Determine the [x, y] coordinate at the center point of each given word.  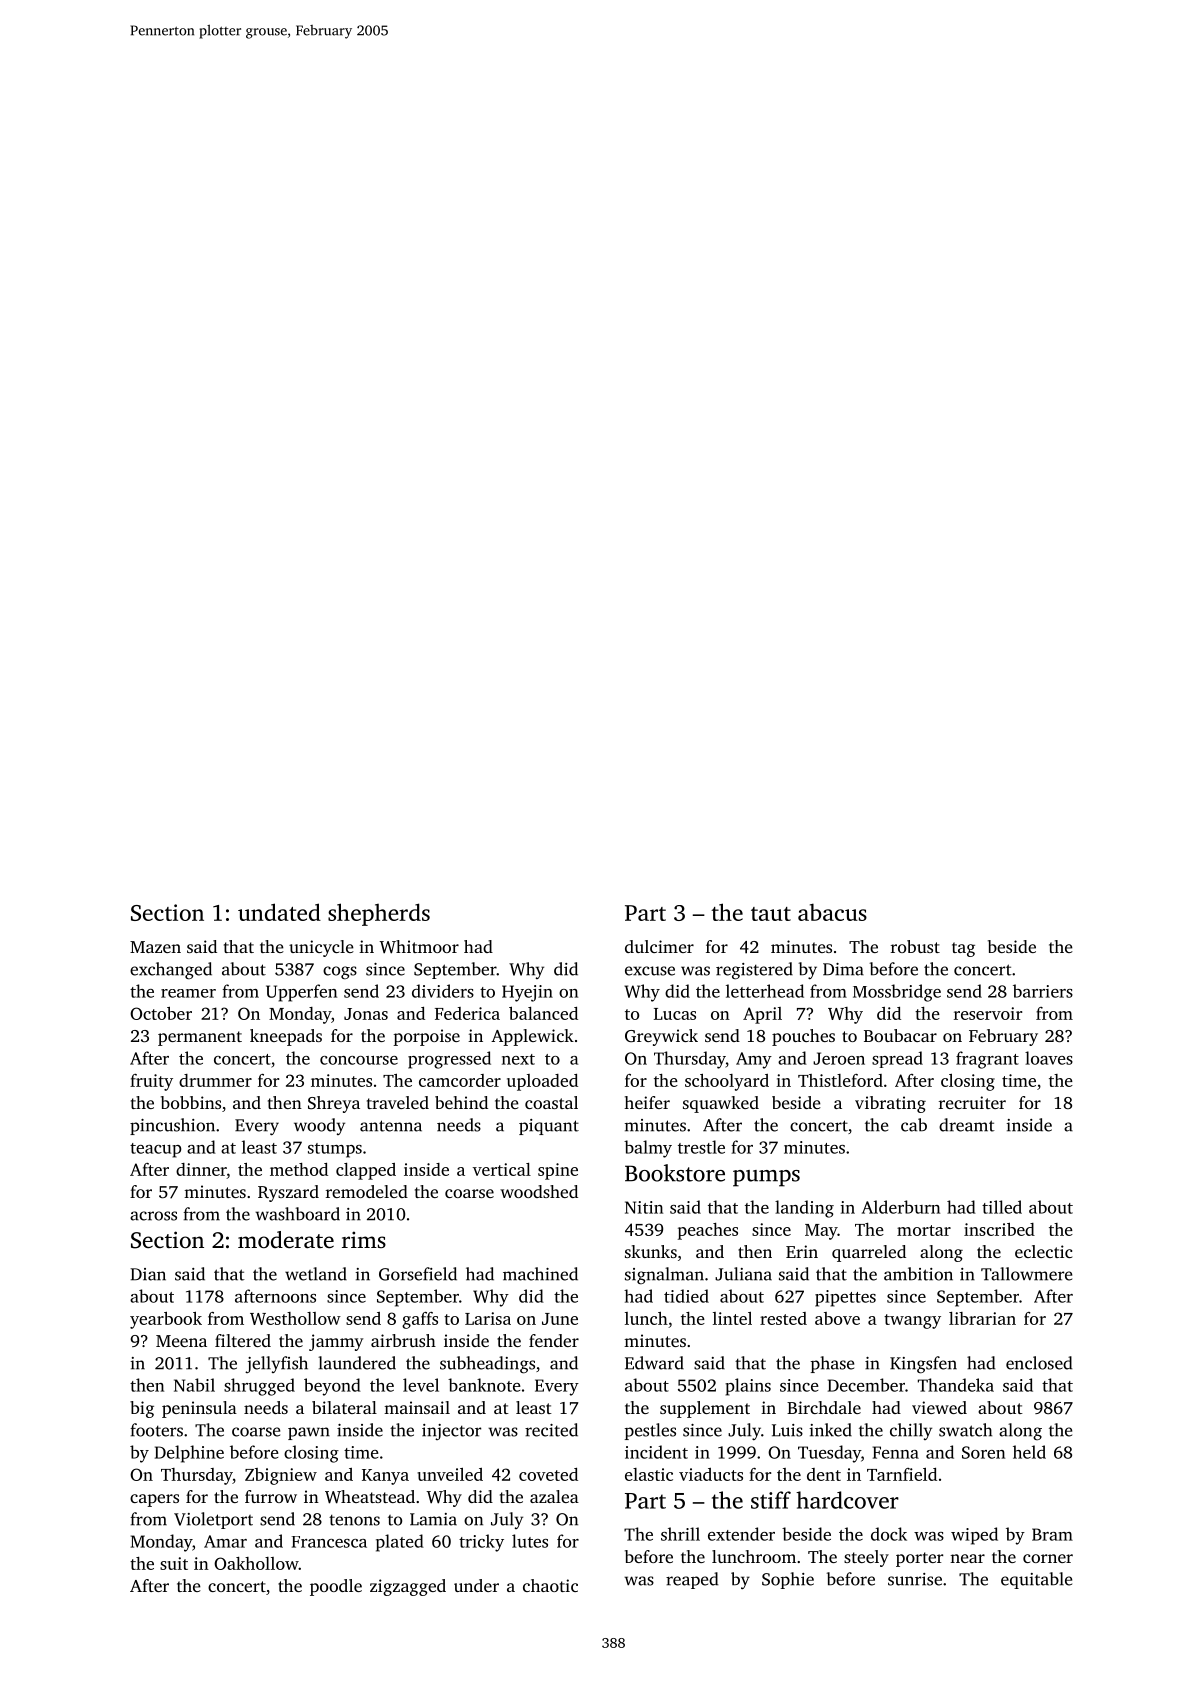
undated [279, 912]
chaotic [550, 1585]
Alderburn [901, 1207]
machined [540, 1274]
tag [963, 949]
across [153, 1216]
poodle [336, 1587]
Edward [654, 1363]
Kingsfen [923, 1365]
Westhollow [295, 1318]
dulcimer [659, 946]
